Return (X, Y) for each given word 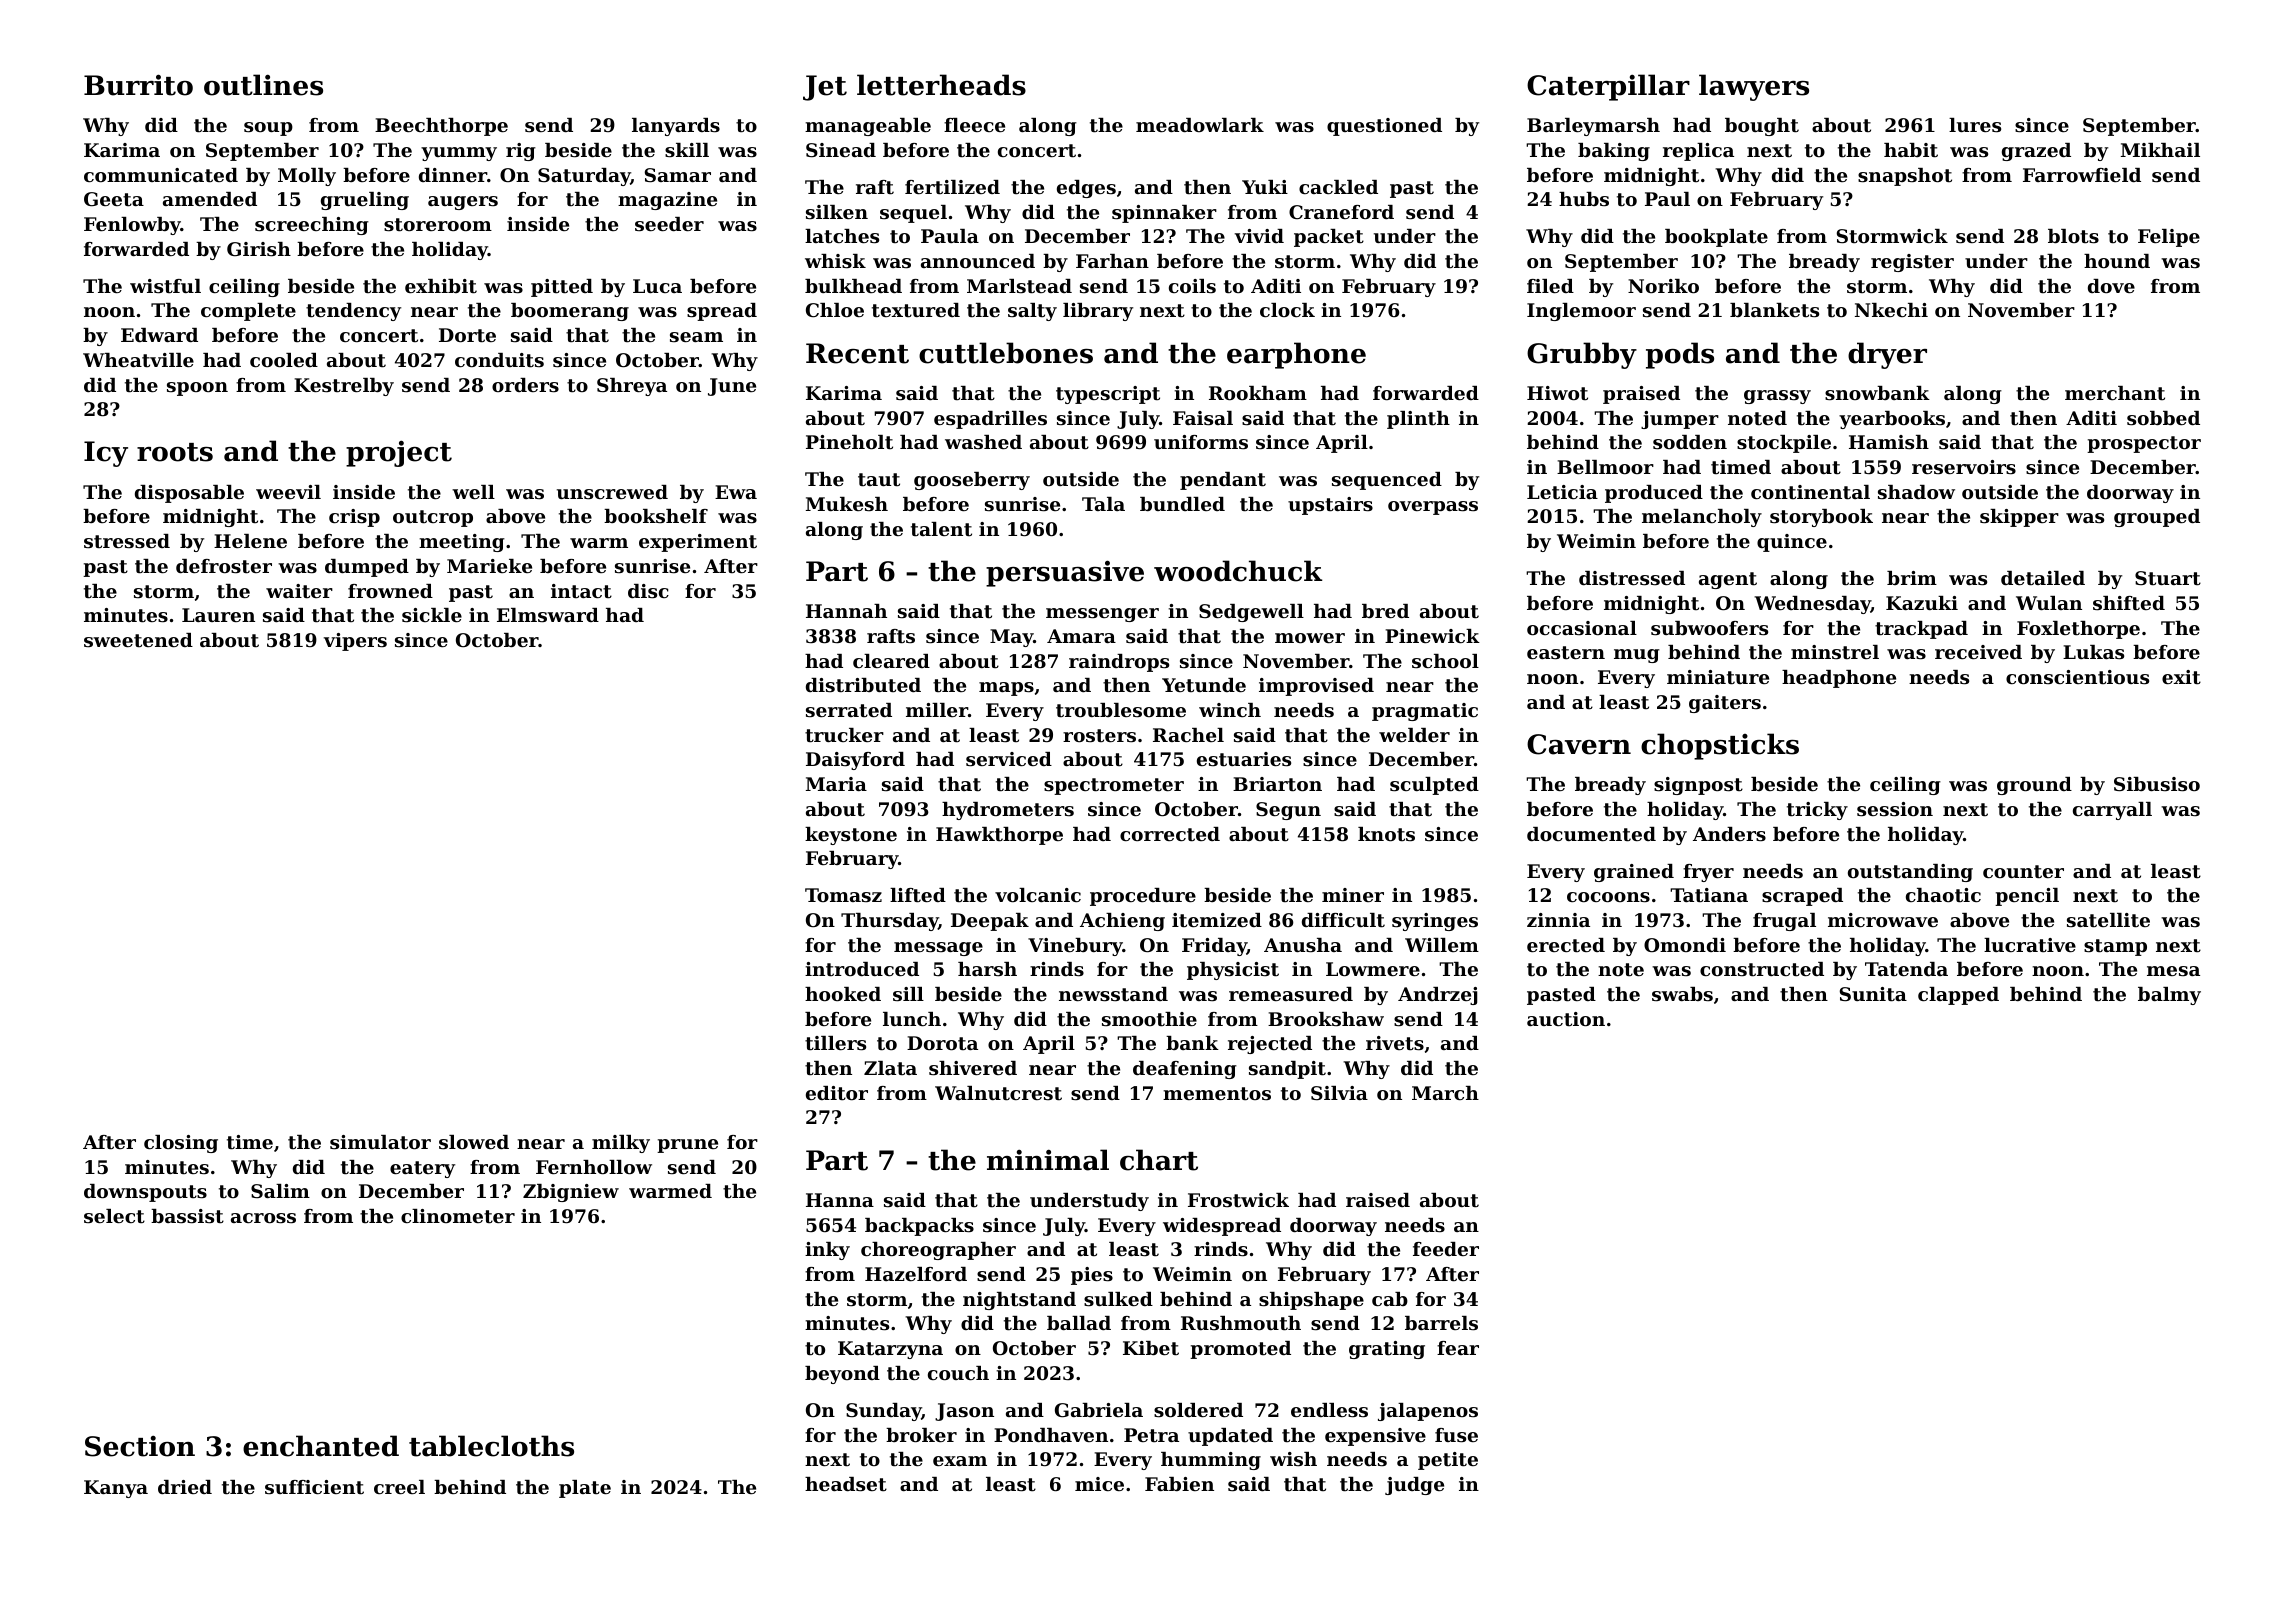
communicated (161, 175)
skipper (2019, 518)
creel (399, 1487)
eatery (422, 1169)
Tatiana (1709, 895)
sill (908, 994)
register (1912, 263)
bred (1385, 611)
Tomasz (843, 895)
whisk (835, 261)
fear (1458, 1348)
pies (1092, 1276)
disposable (189, 494)
